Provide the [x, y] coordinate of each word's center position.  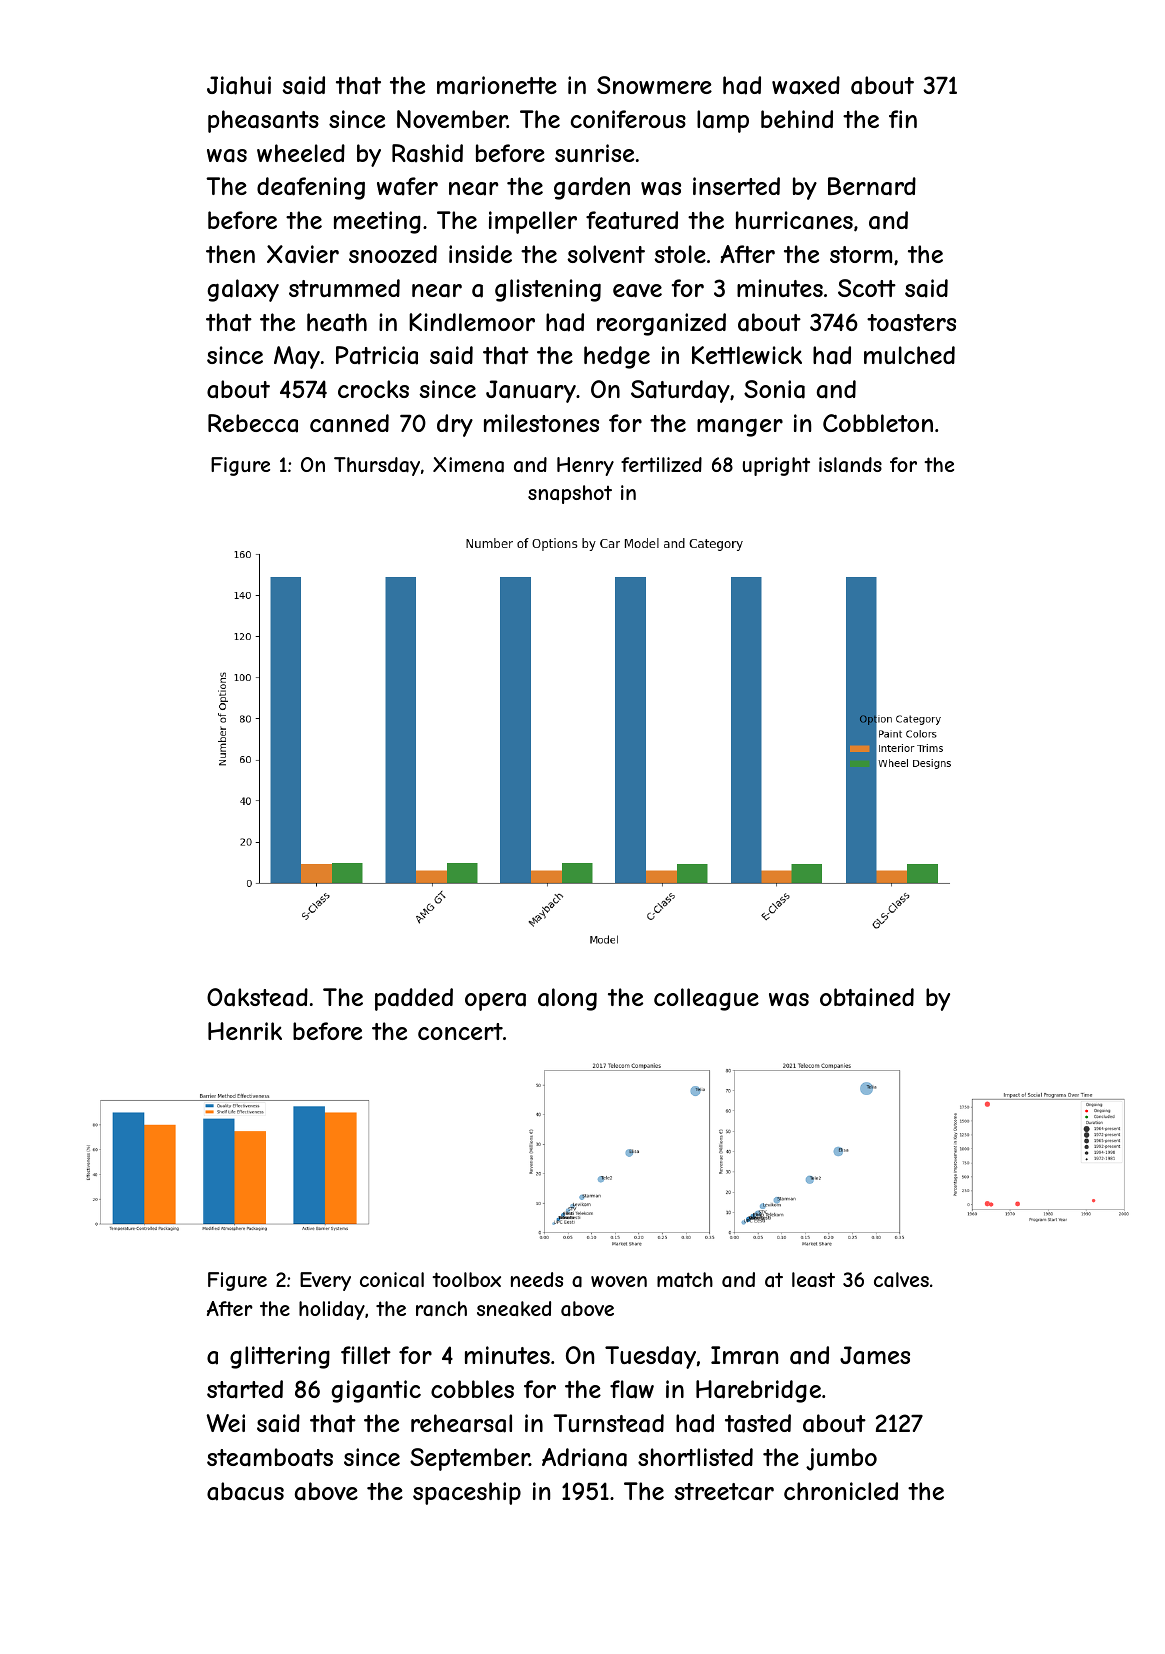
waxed [806, 85]
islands [850, 465]
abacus [245, 1491]
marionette [497, 85]
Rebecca [253, 423]
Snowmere [654, 85]
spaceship [467, 1493]
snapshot [570, 494]
